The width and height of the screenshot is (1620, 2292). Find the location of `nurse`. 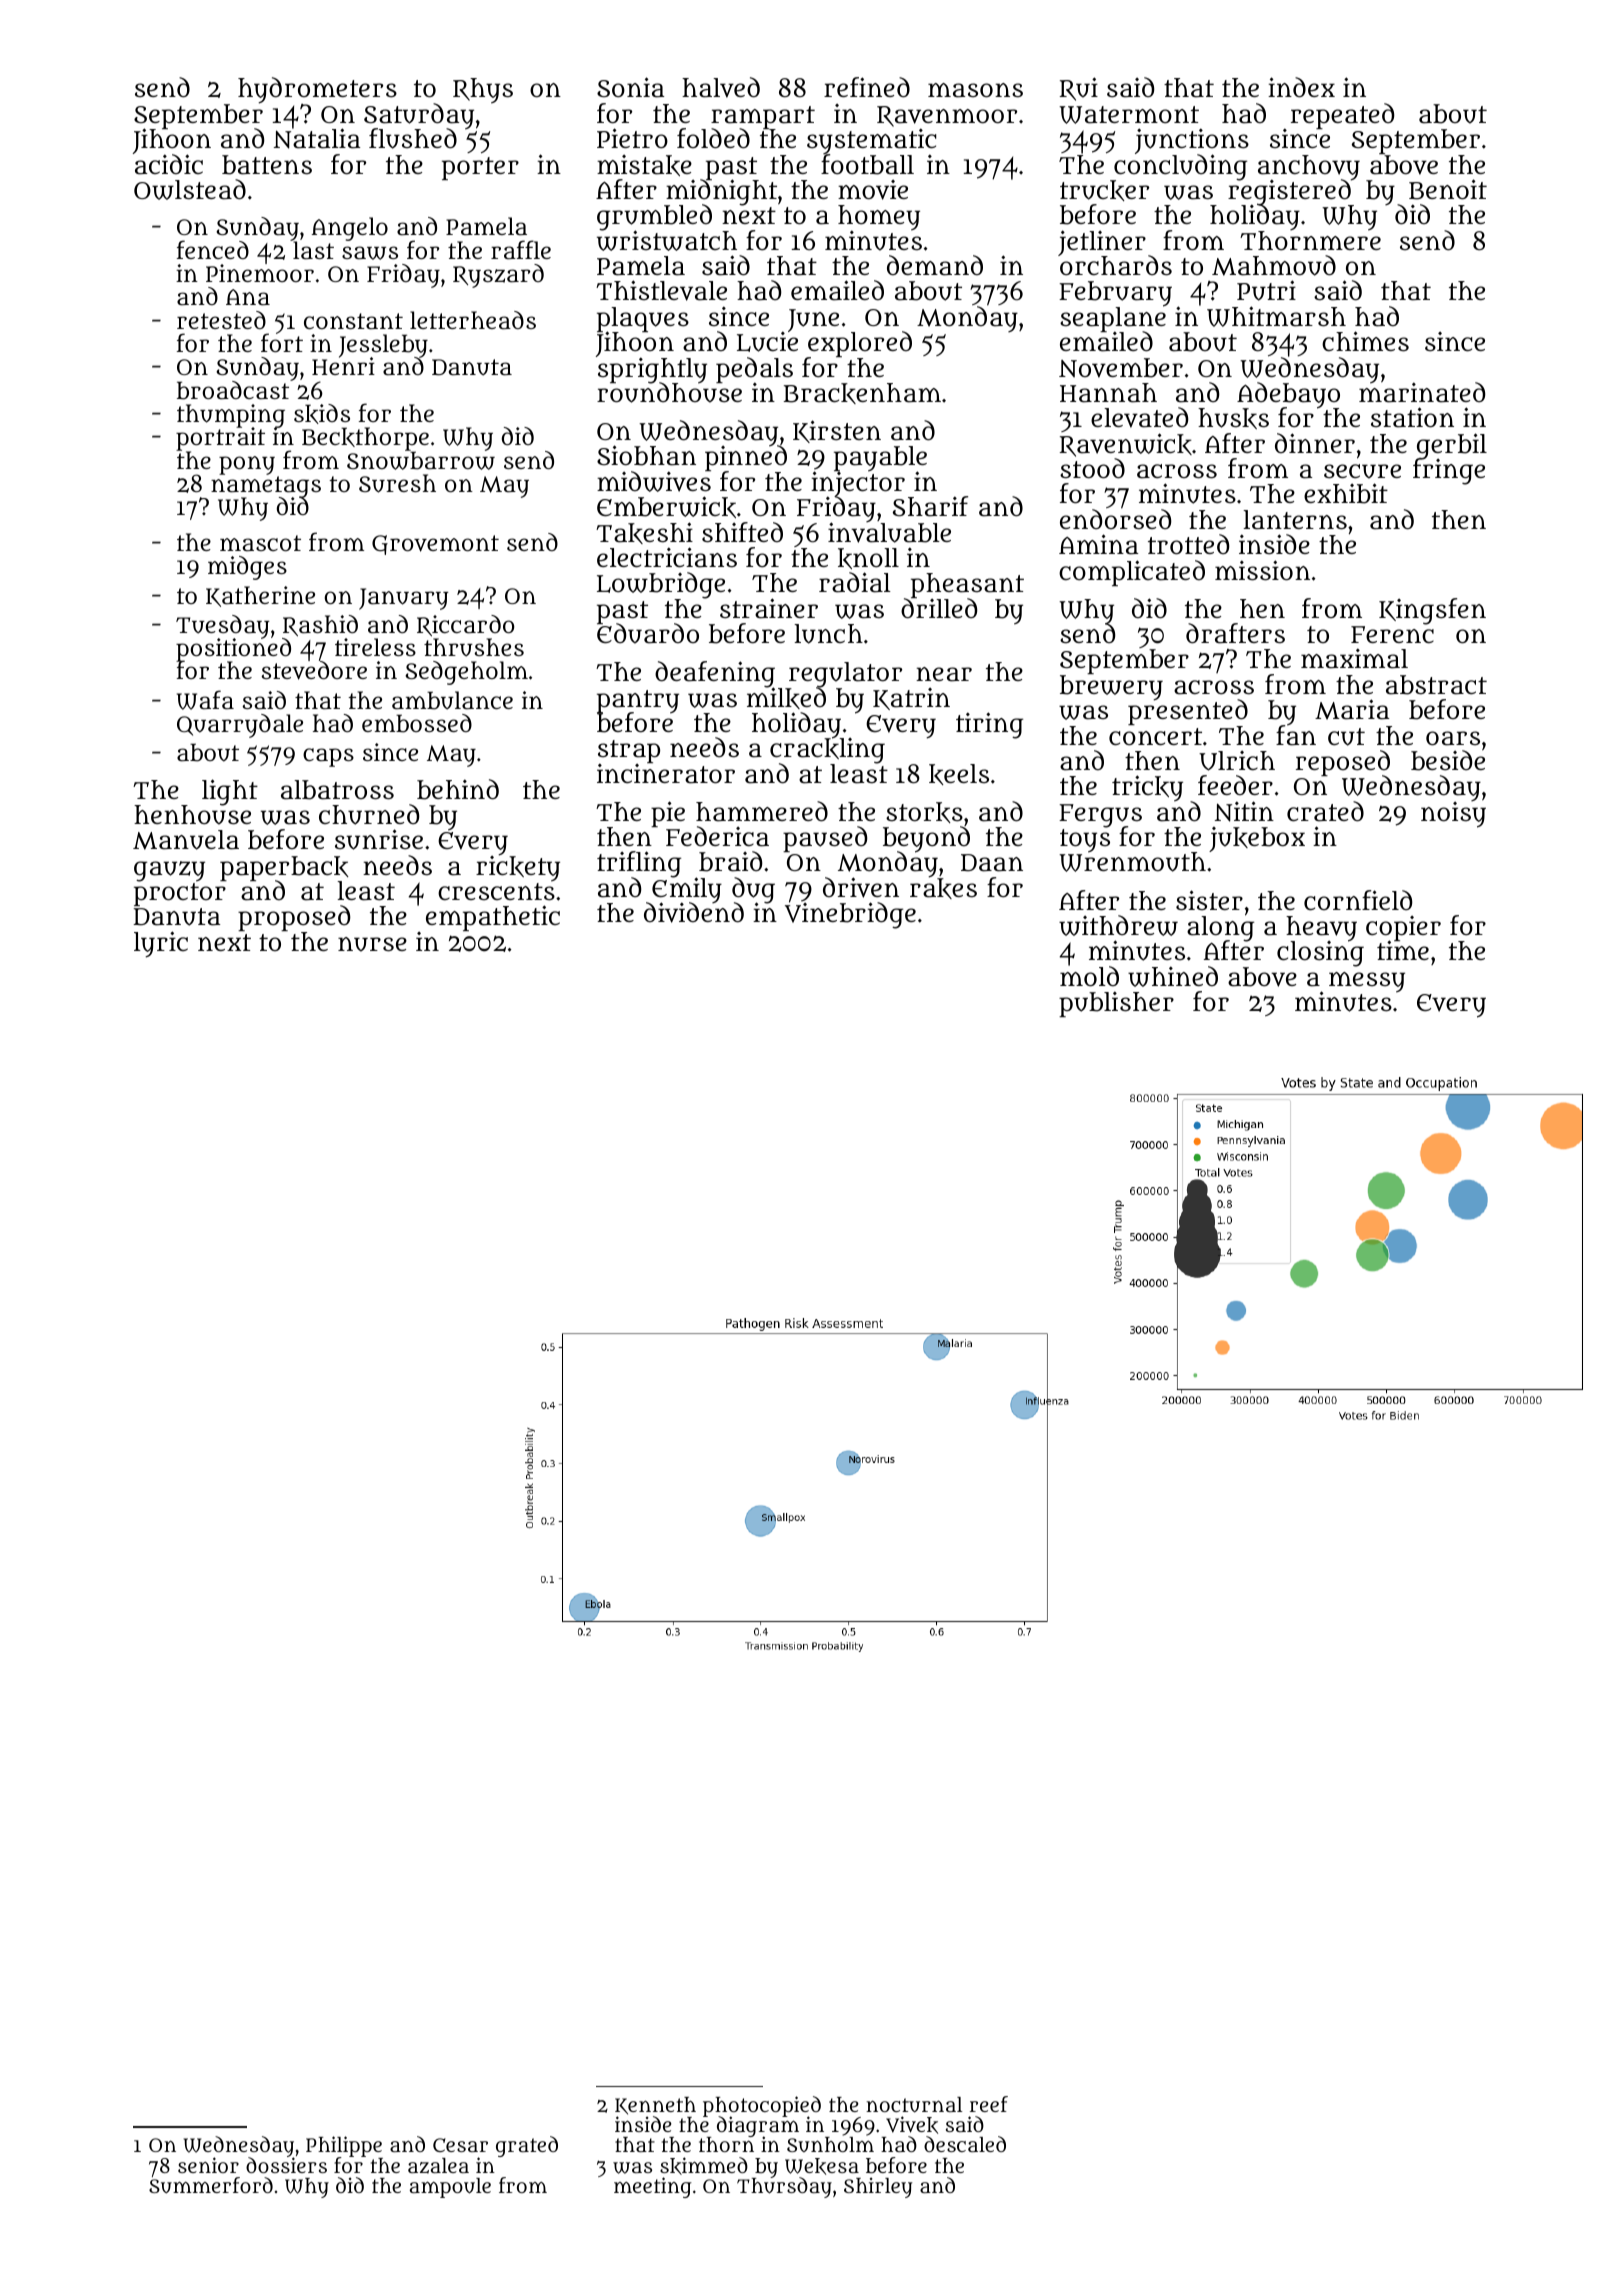

nurse is located at coordinates (372, 944).
